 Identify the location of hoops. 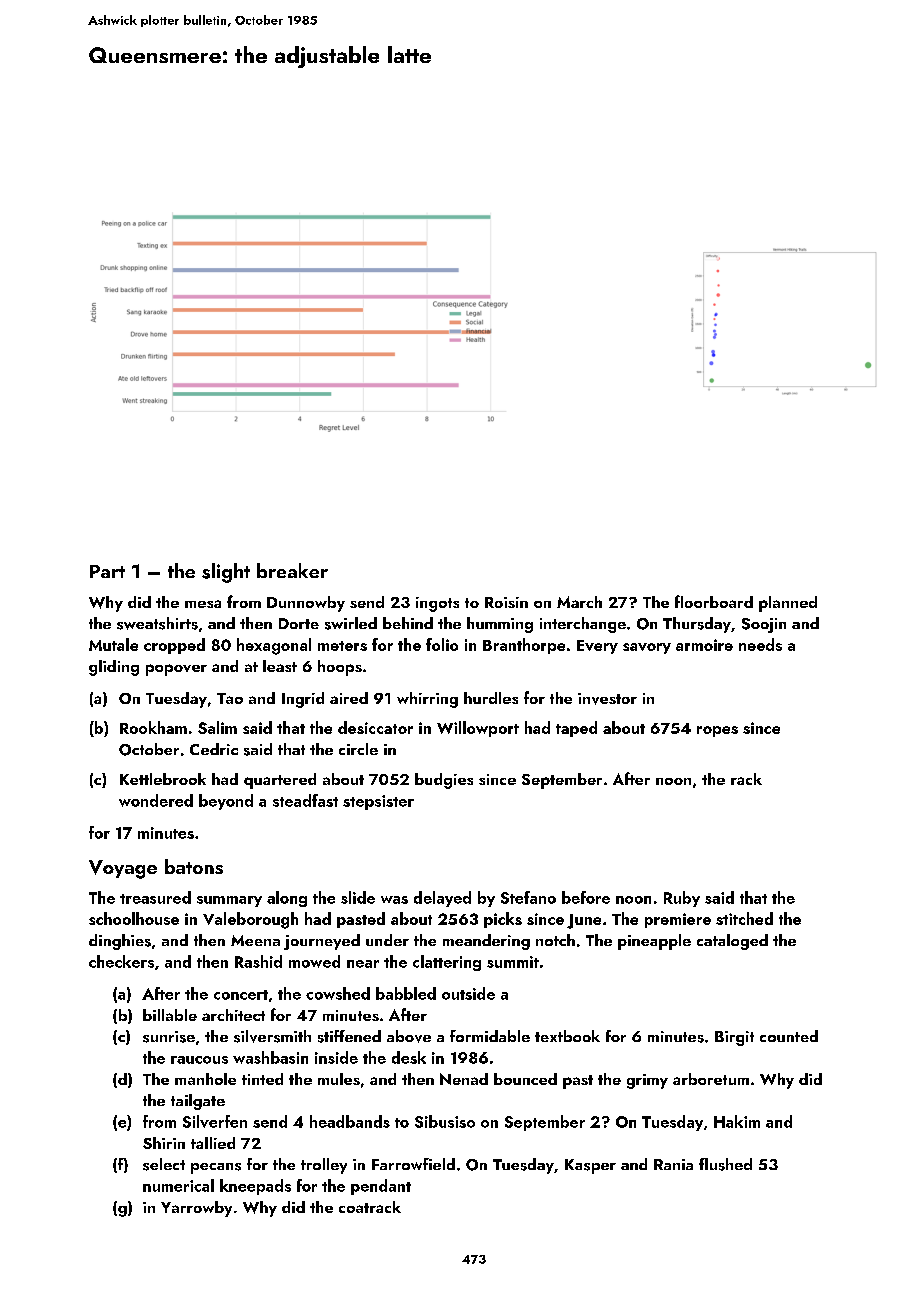
(340, 668).
